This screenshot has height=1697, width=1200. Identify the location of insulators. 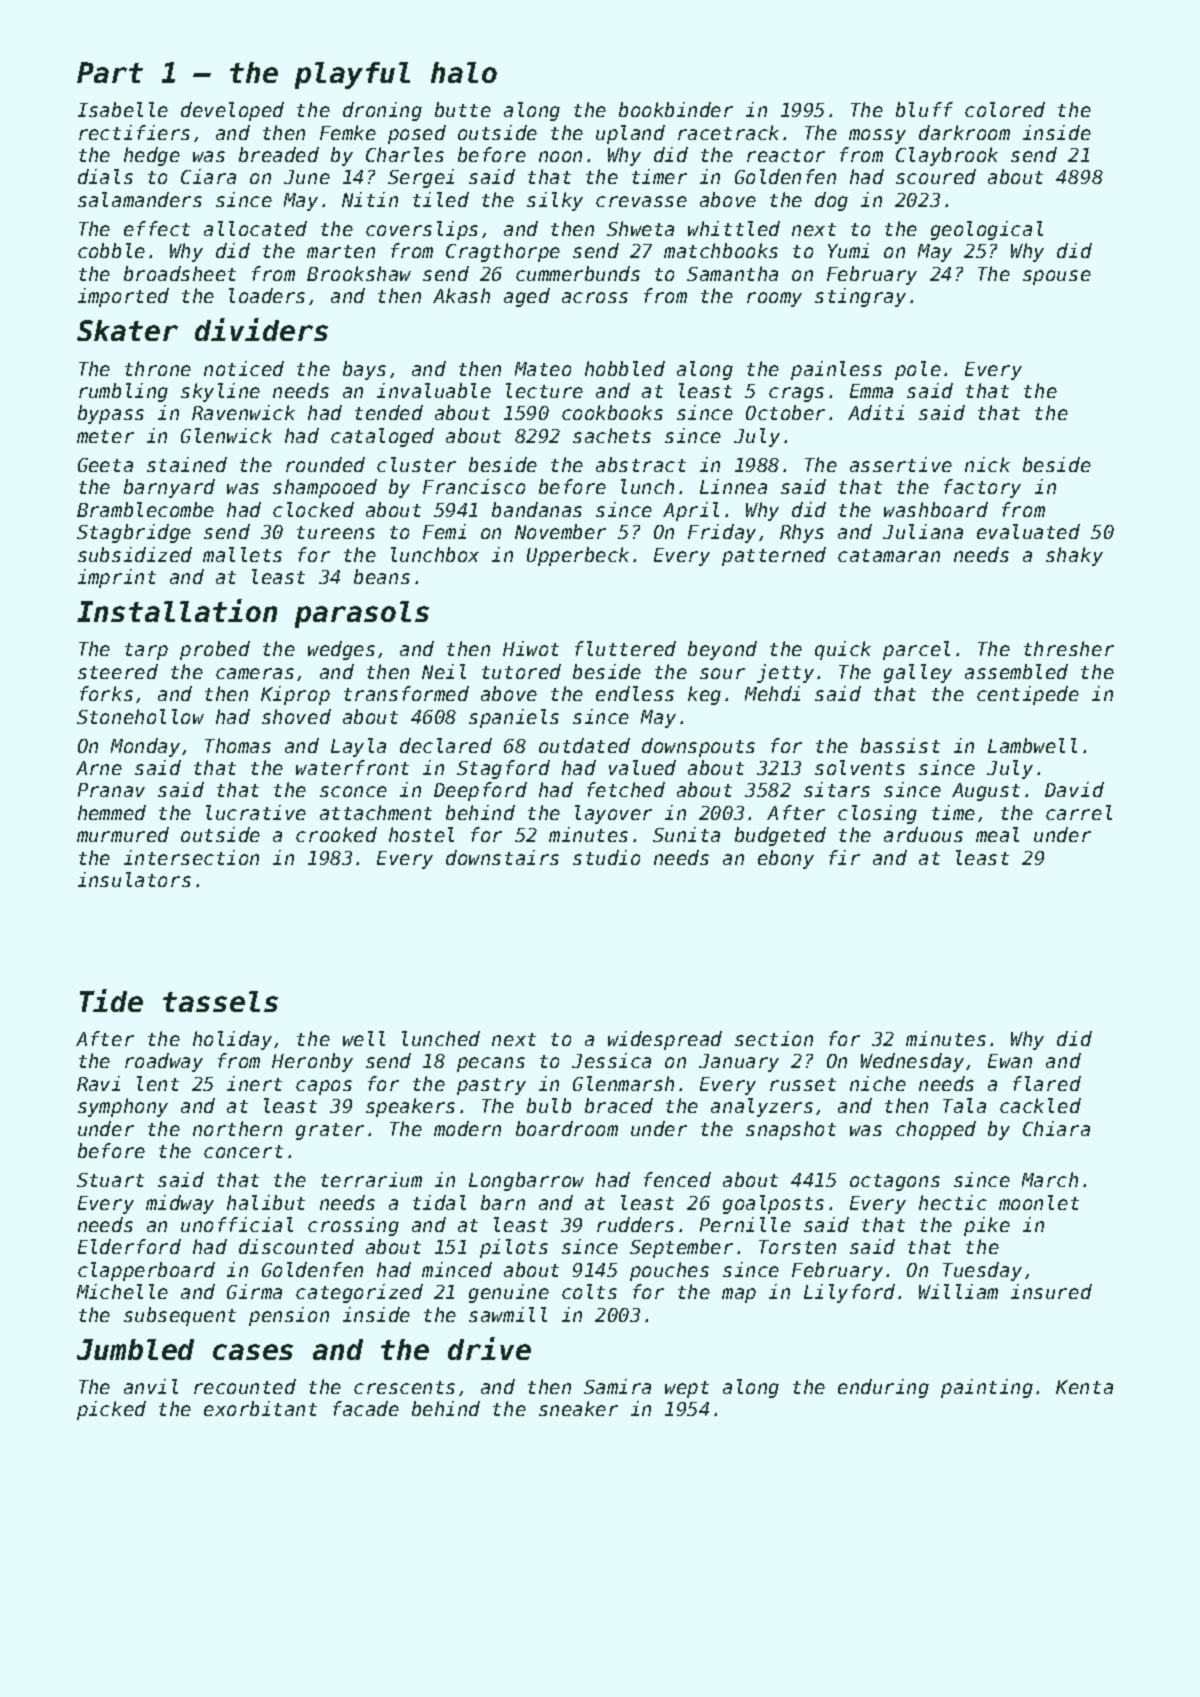
(134, 879).
